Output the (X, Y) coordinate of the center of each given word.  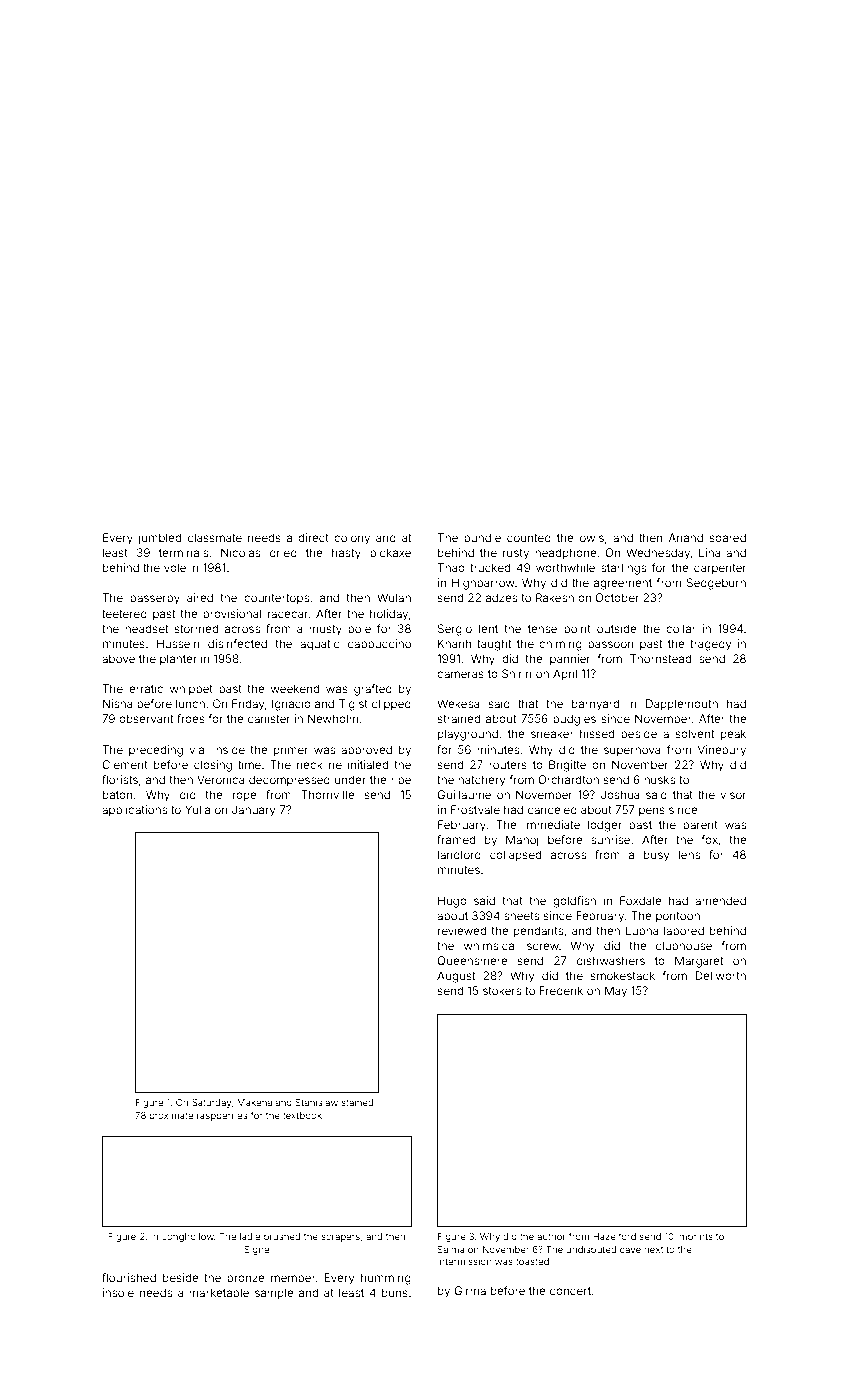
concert (570, 1291)
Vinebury (722, 751)
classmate (215, 537)
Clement (125, 764)
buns (395, 1292)
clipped (391, 705)
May (616, 992)
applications (134, 811)
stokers (502, 990)
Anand (685, 537)
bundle (482, 537)
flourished (129, 1277)
